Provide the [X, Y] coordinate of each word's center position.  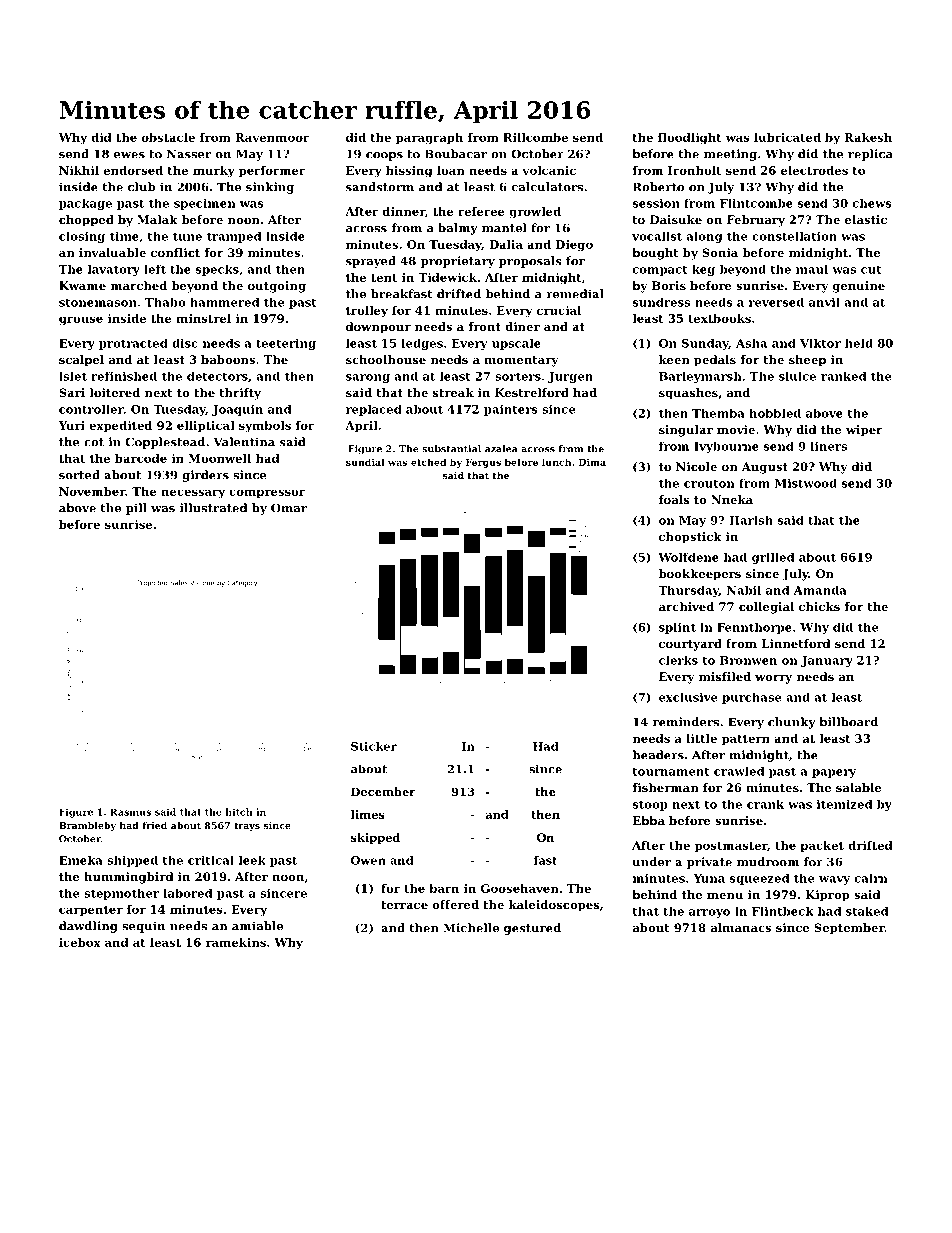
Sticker [374, 746]
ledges [422, 344]
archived [686, 606]
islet [73, 376]
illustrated [213, 508]
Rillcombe [535, 137]
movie [736, 429]
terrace [404, 905]
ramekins [236, 942]
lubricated [787, 137]
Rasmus [130, 812]
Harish [751, 520]
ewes [129, 155]
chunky [792, 723]
